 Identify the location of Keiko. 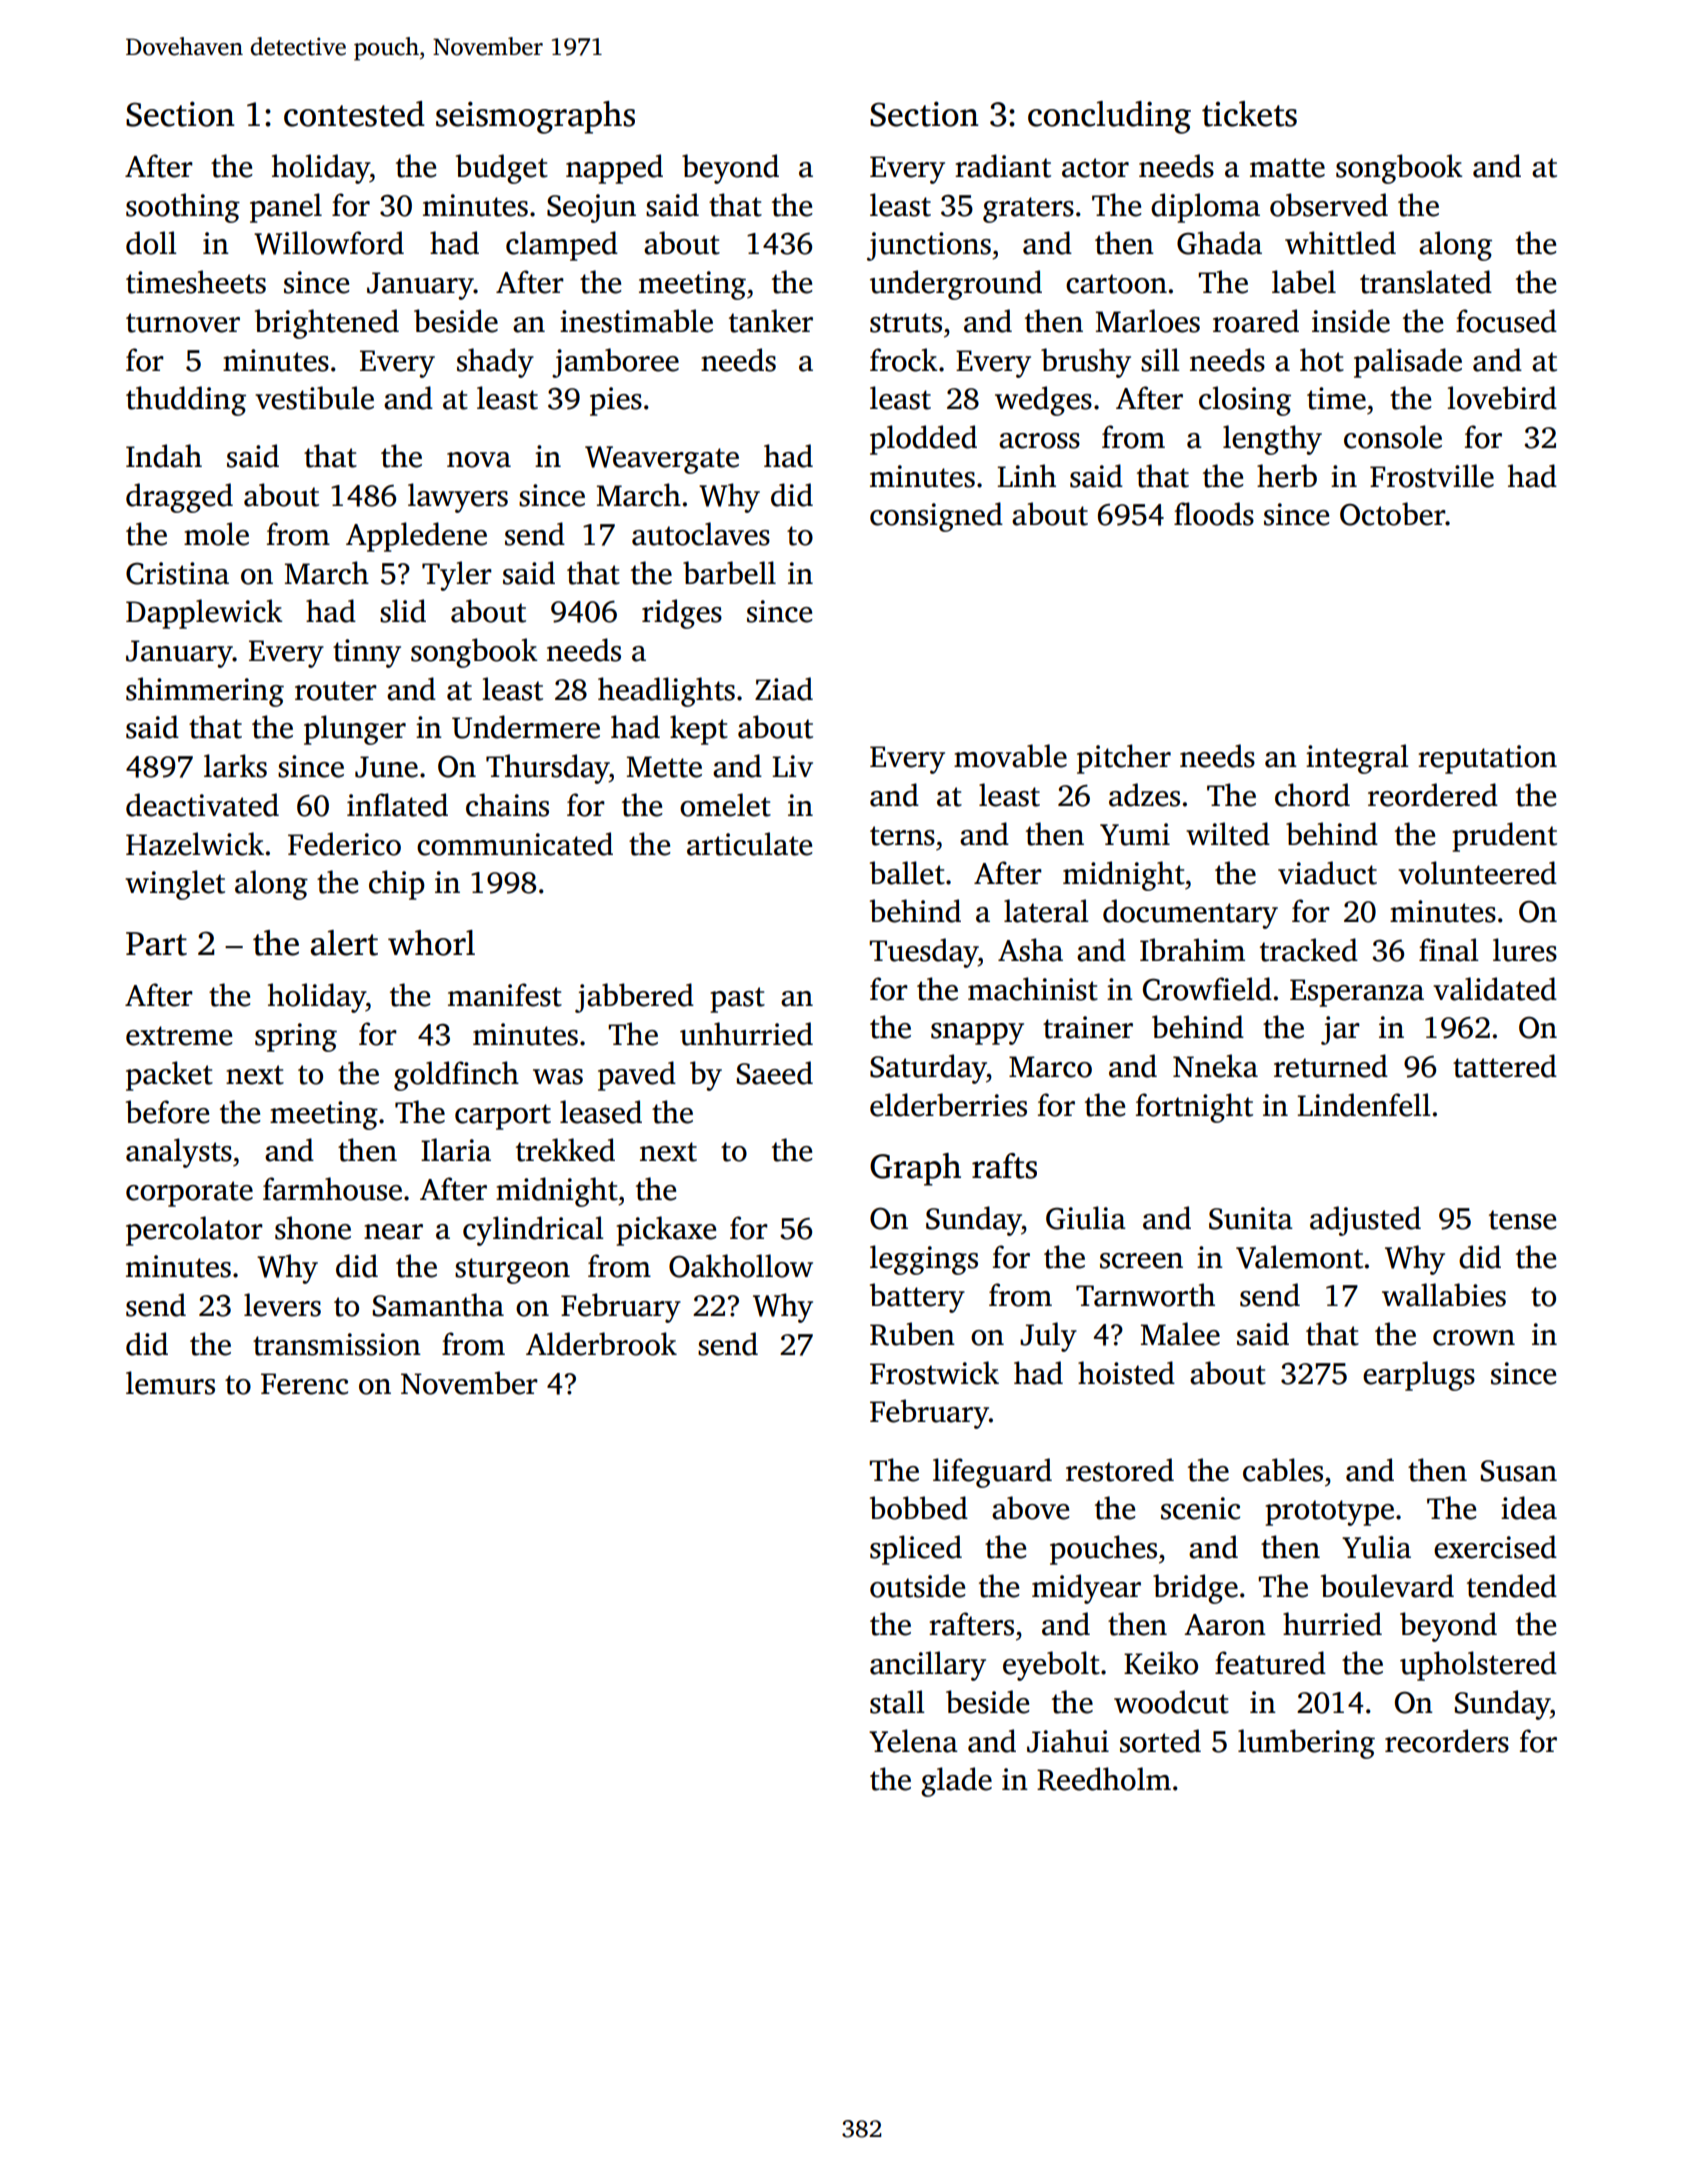
(1161, 1663).
